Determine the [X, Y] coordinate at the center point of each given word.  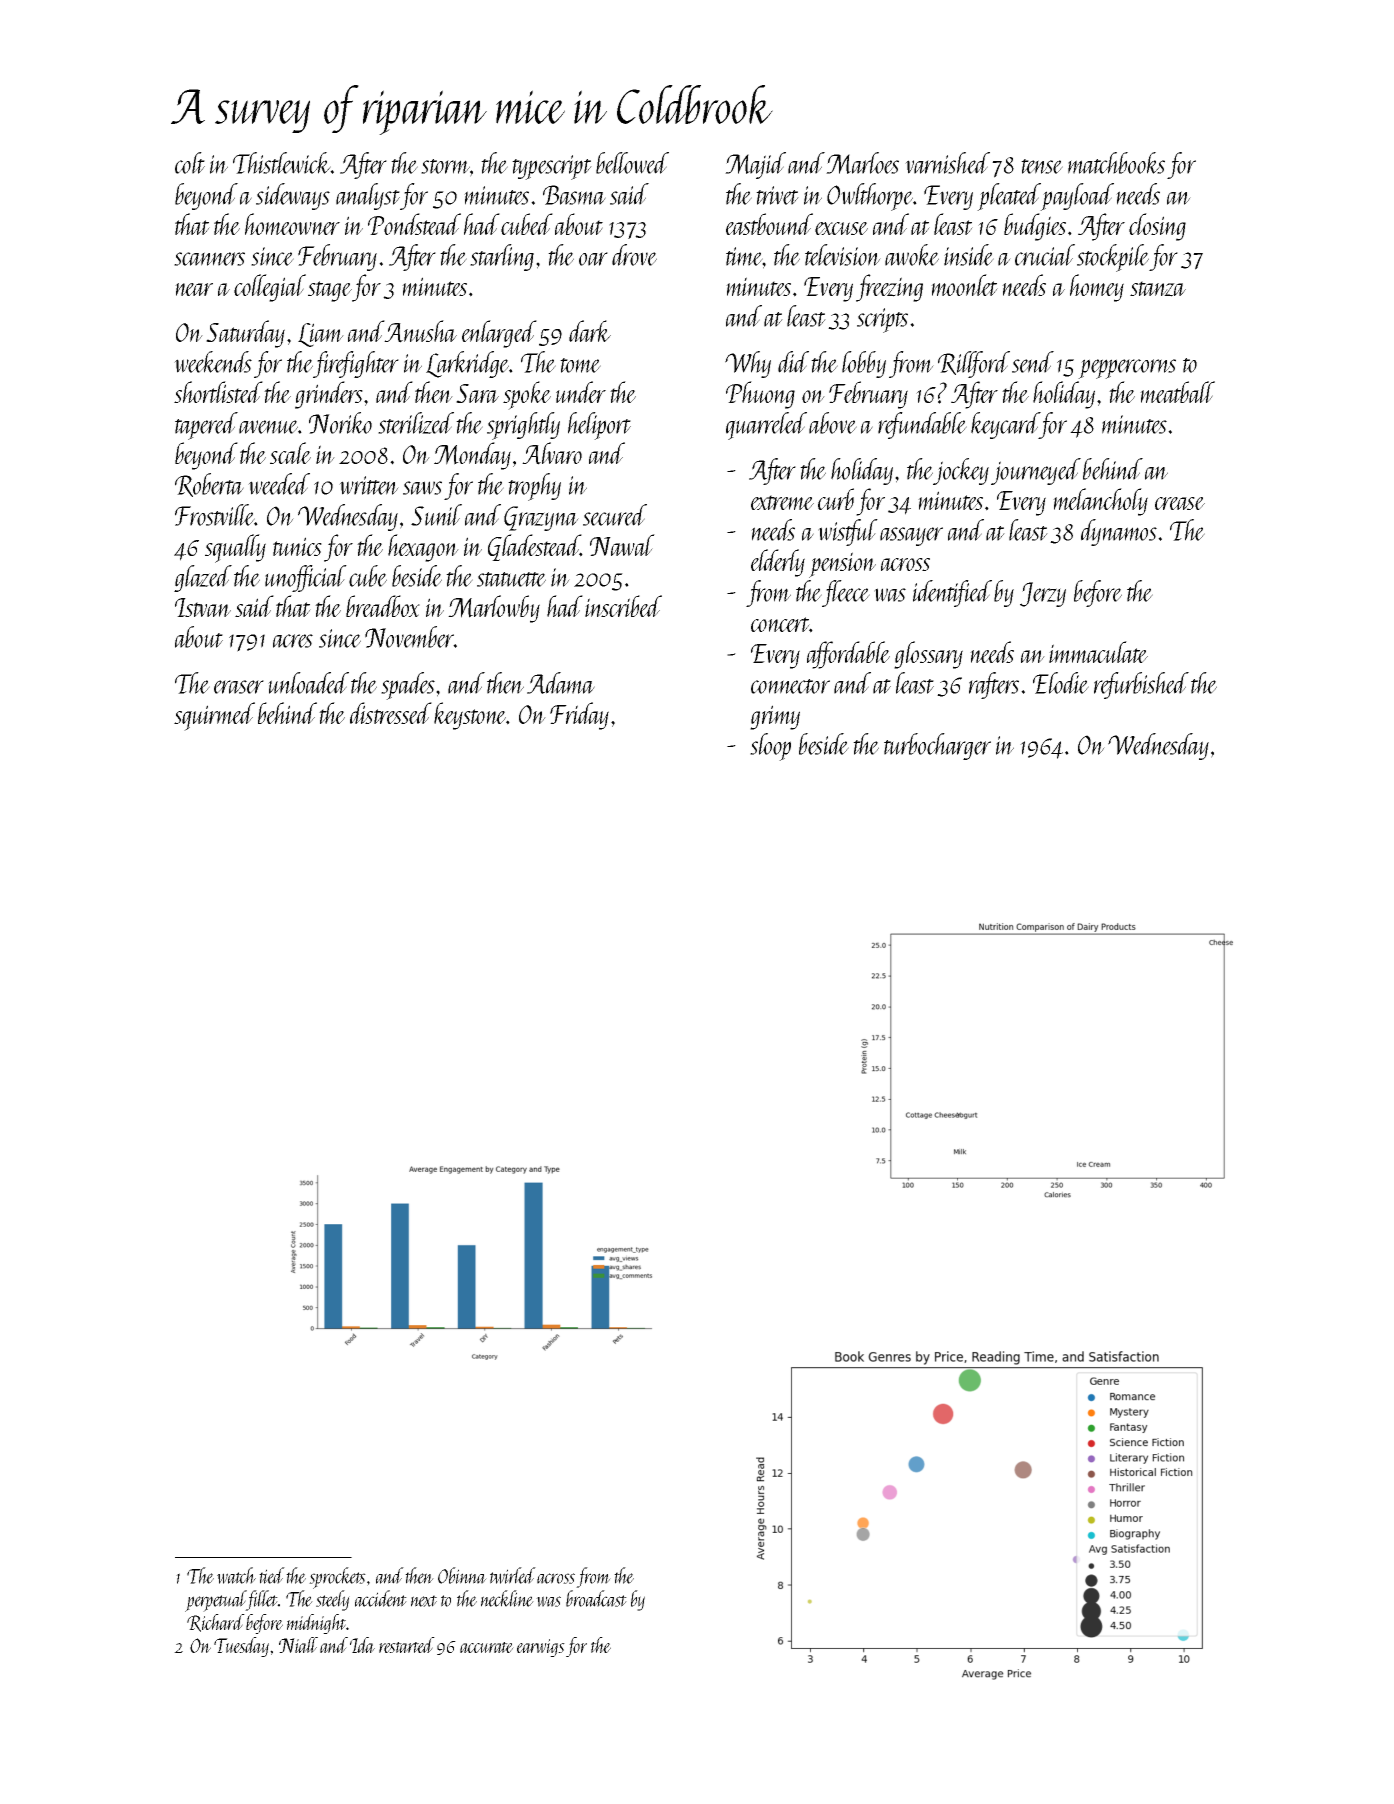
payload [1077, 197]
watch [236, 1575]
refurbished [1141, 685]
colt [190, 163]
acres [293, 641]
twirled [513, 1575]
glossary [928, 655]
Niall [298, 1645]
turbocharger [937, 746]
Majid [755, 165]
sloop [770, 747]
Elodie [1061, 683]
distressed [391, 713]
